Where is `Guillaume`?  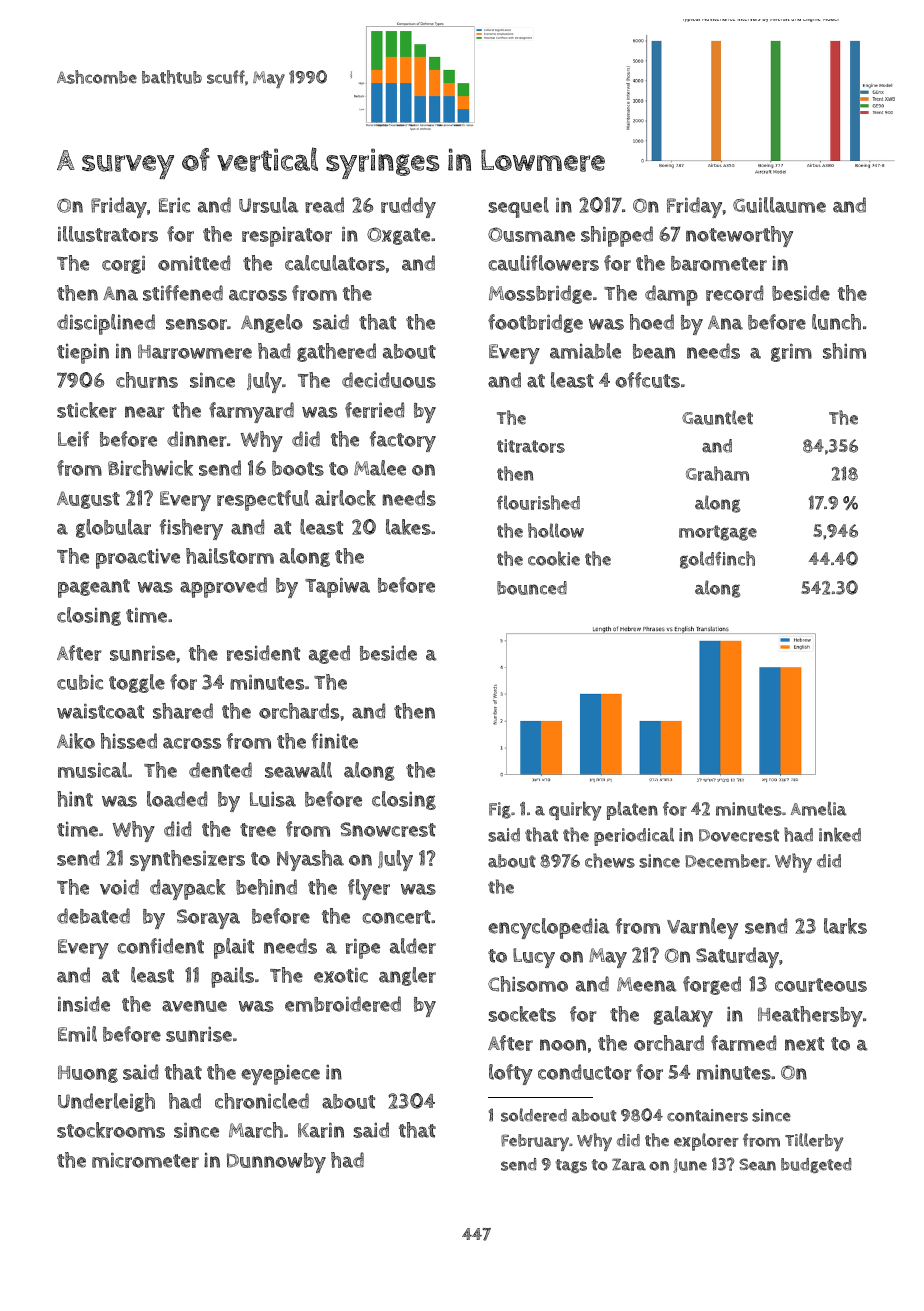
Guillaume is located at coordinates (779, 205).
